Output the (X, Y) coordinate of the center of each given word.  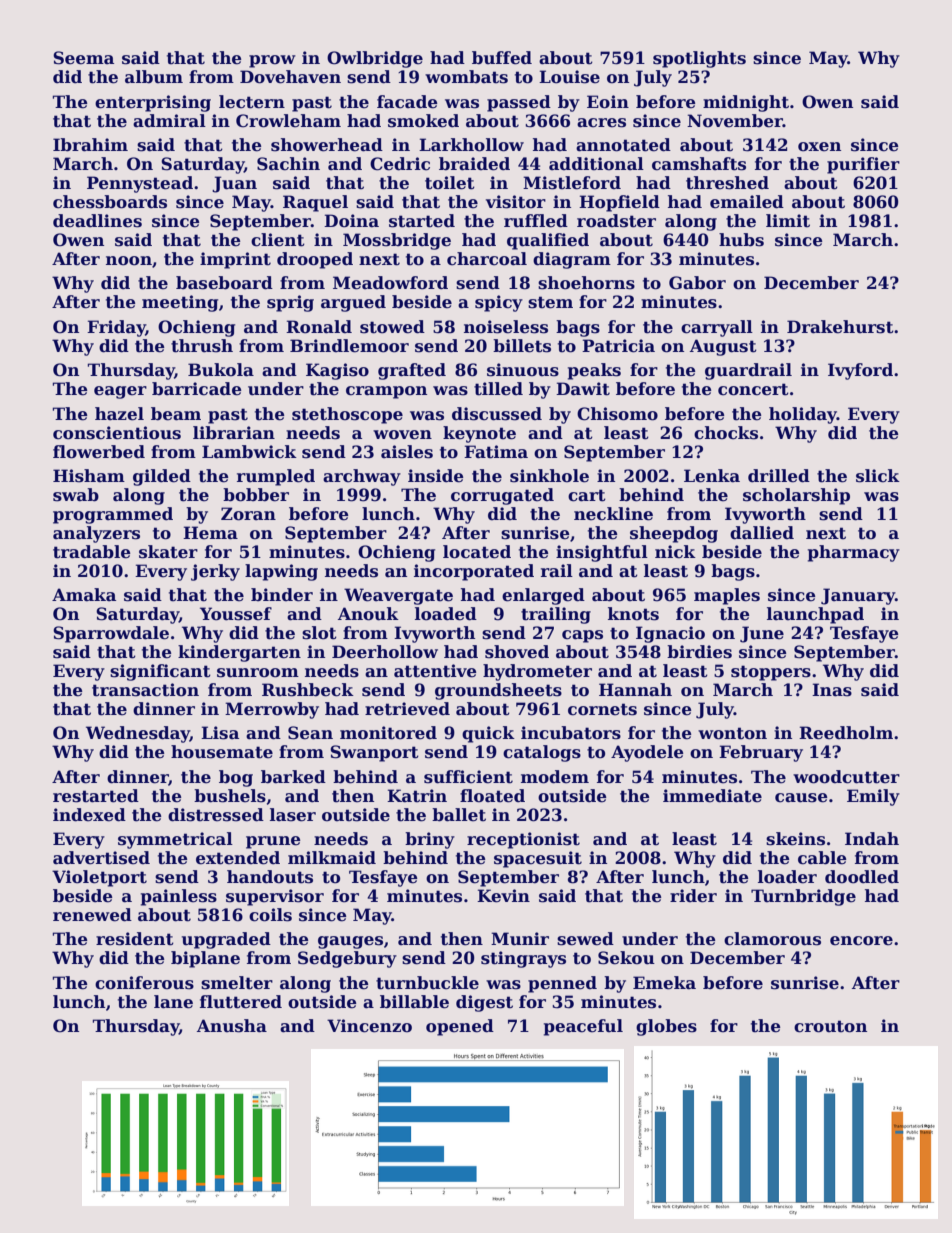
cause (801, 798)
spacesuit (538, 859)
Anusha (232, 1026)
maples (727, 596)
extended (238, 858)
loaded (446, 614)
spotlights (699, 59)
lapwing (281, 572)
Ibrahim (90, 145)
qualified (548, 241)
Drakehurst (840, 327)
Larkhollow (471, 145)
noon (129, 261)
